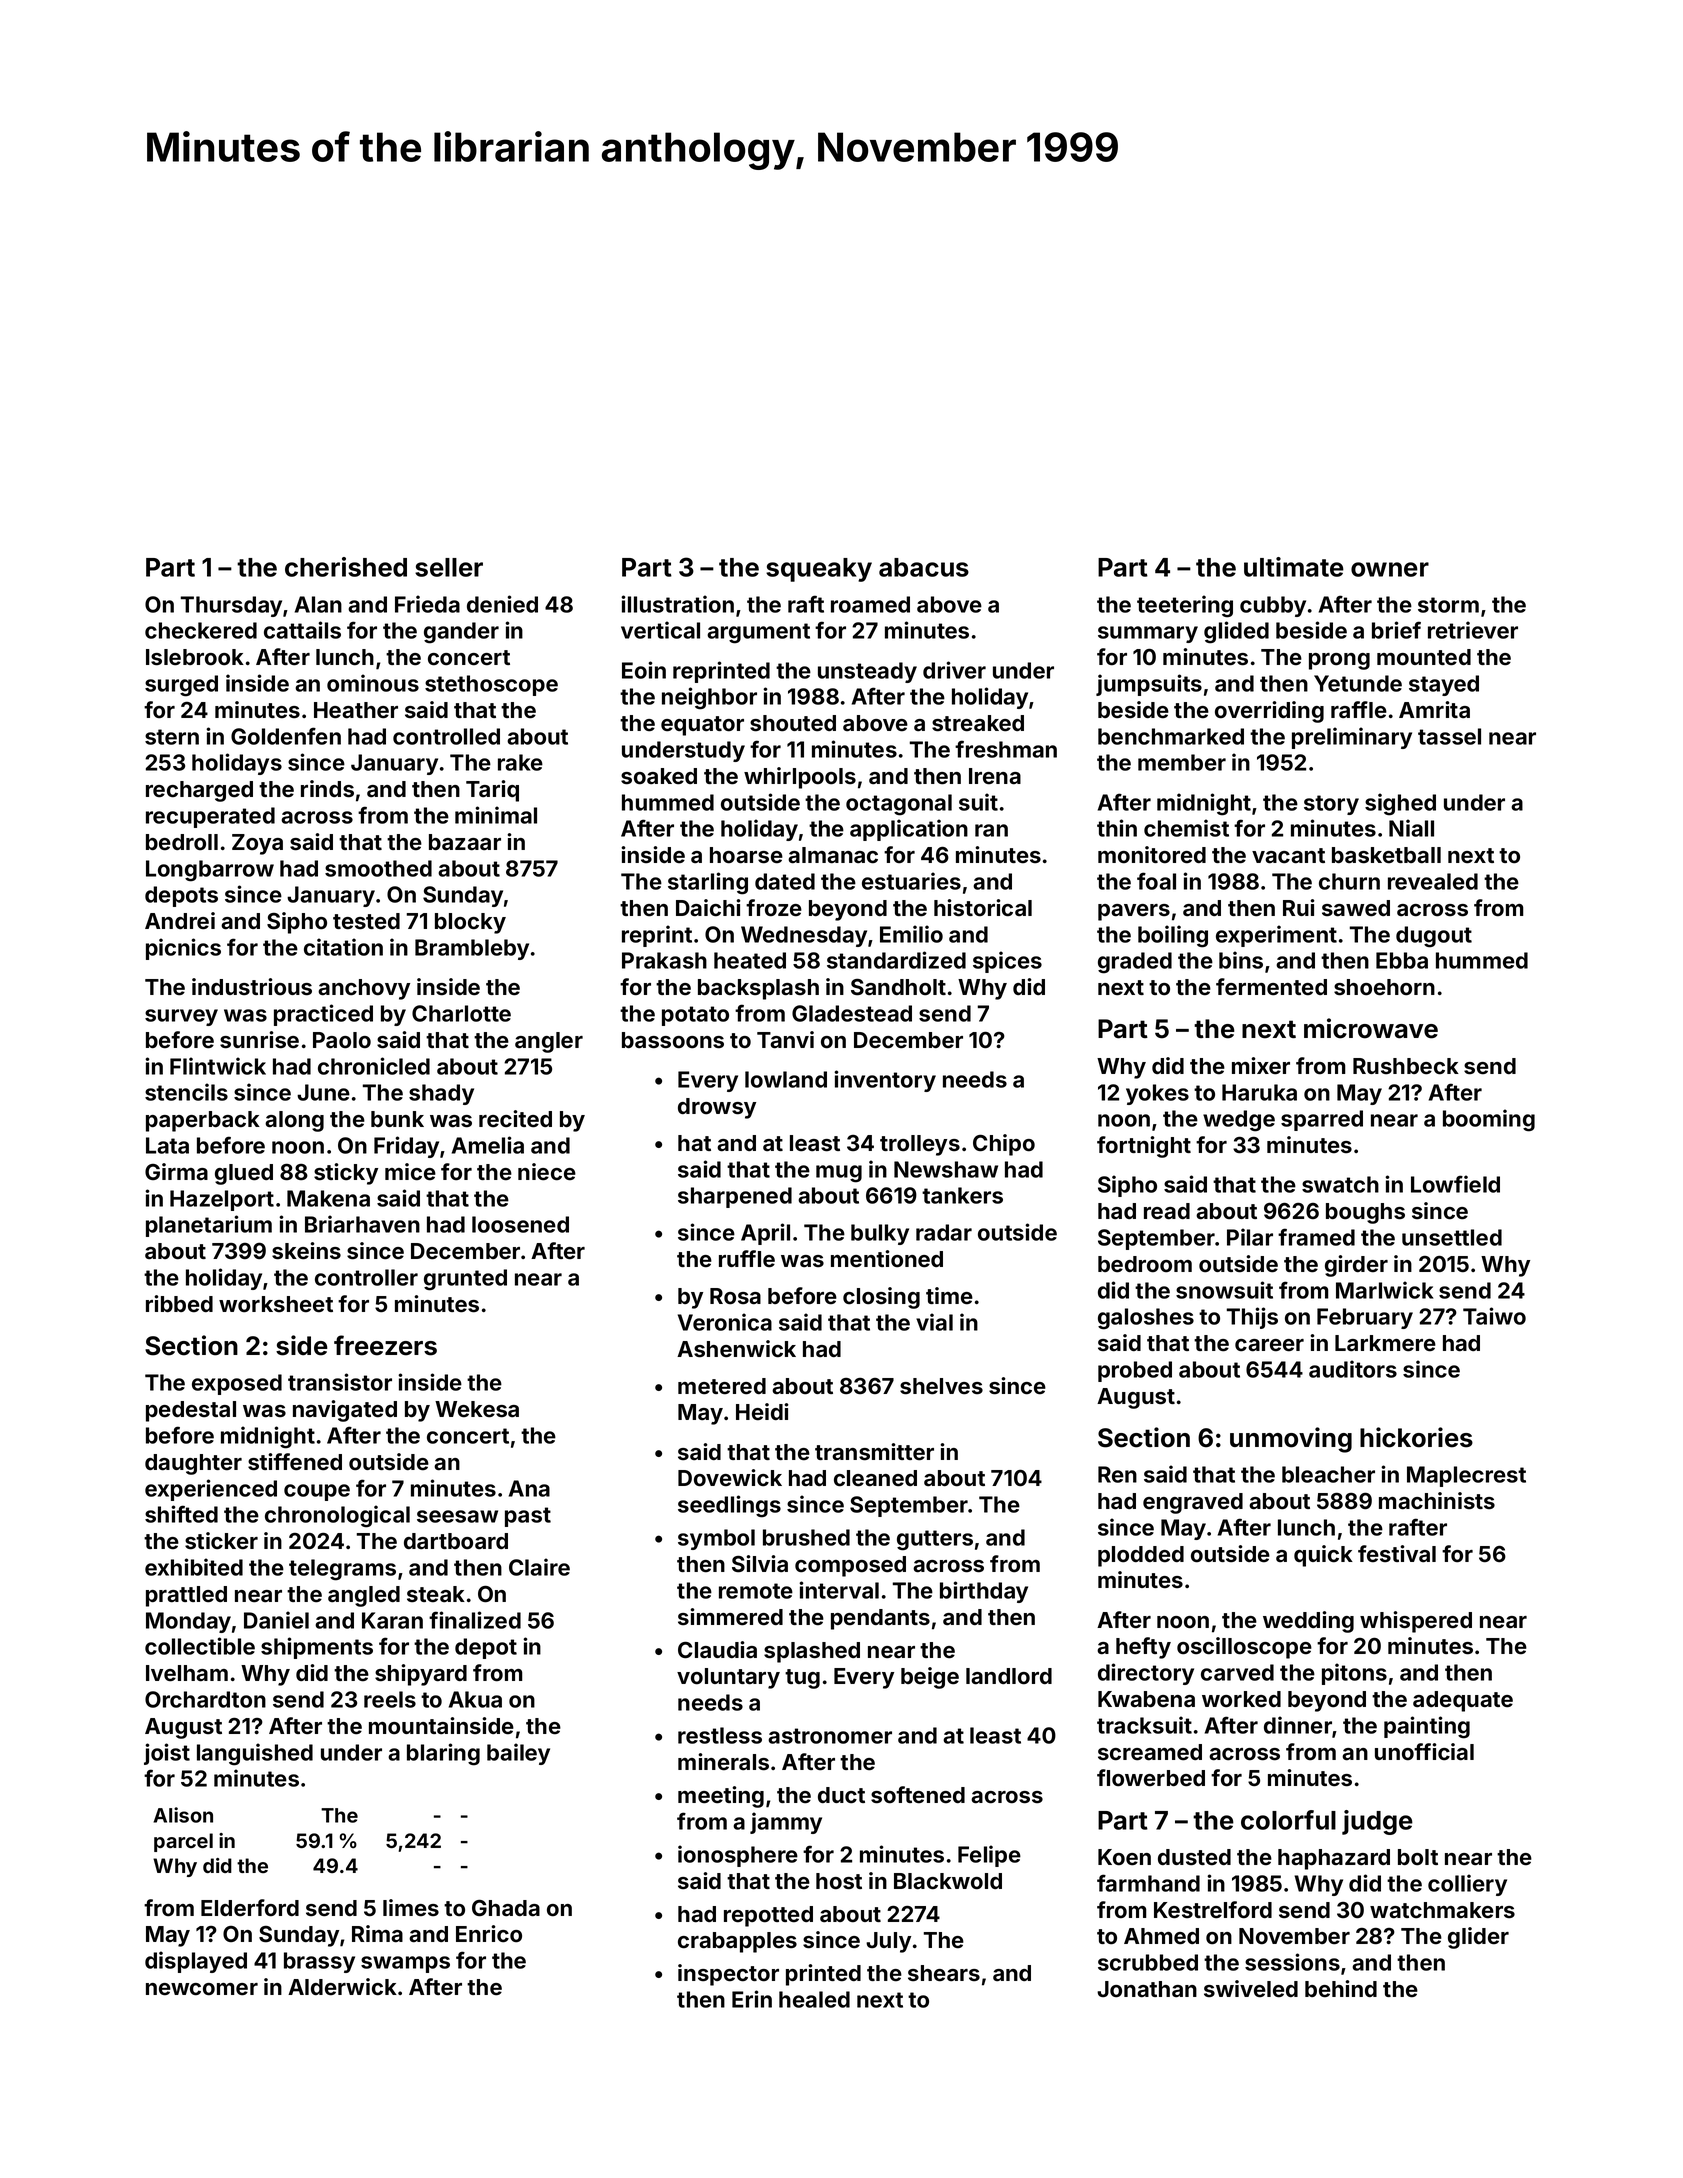 The width and height of the screenshot is (1683, 2178). I want to click on cherished, so click(346, 567).
